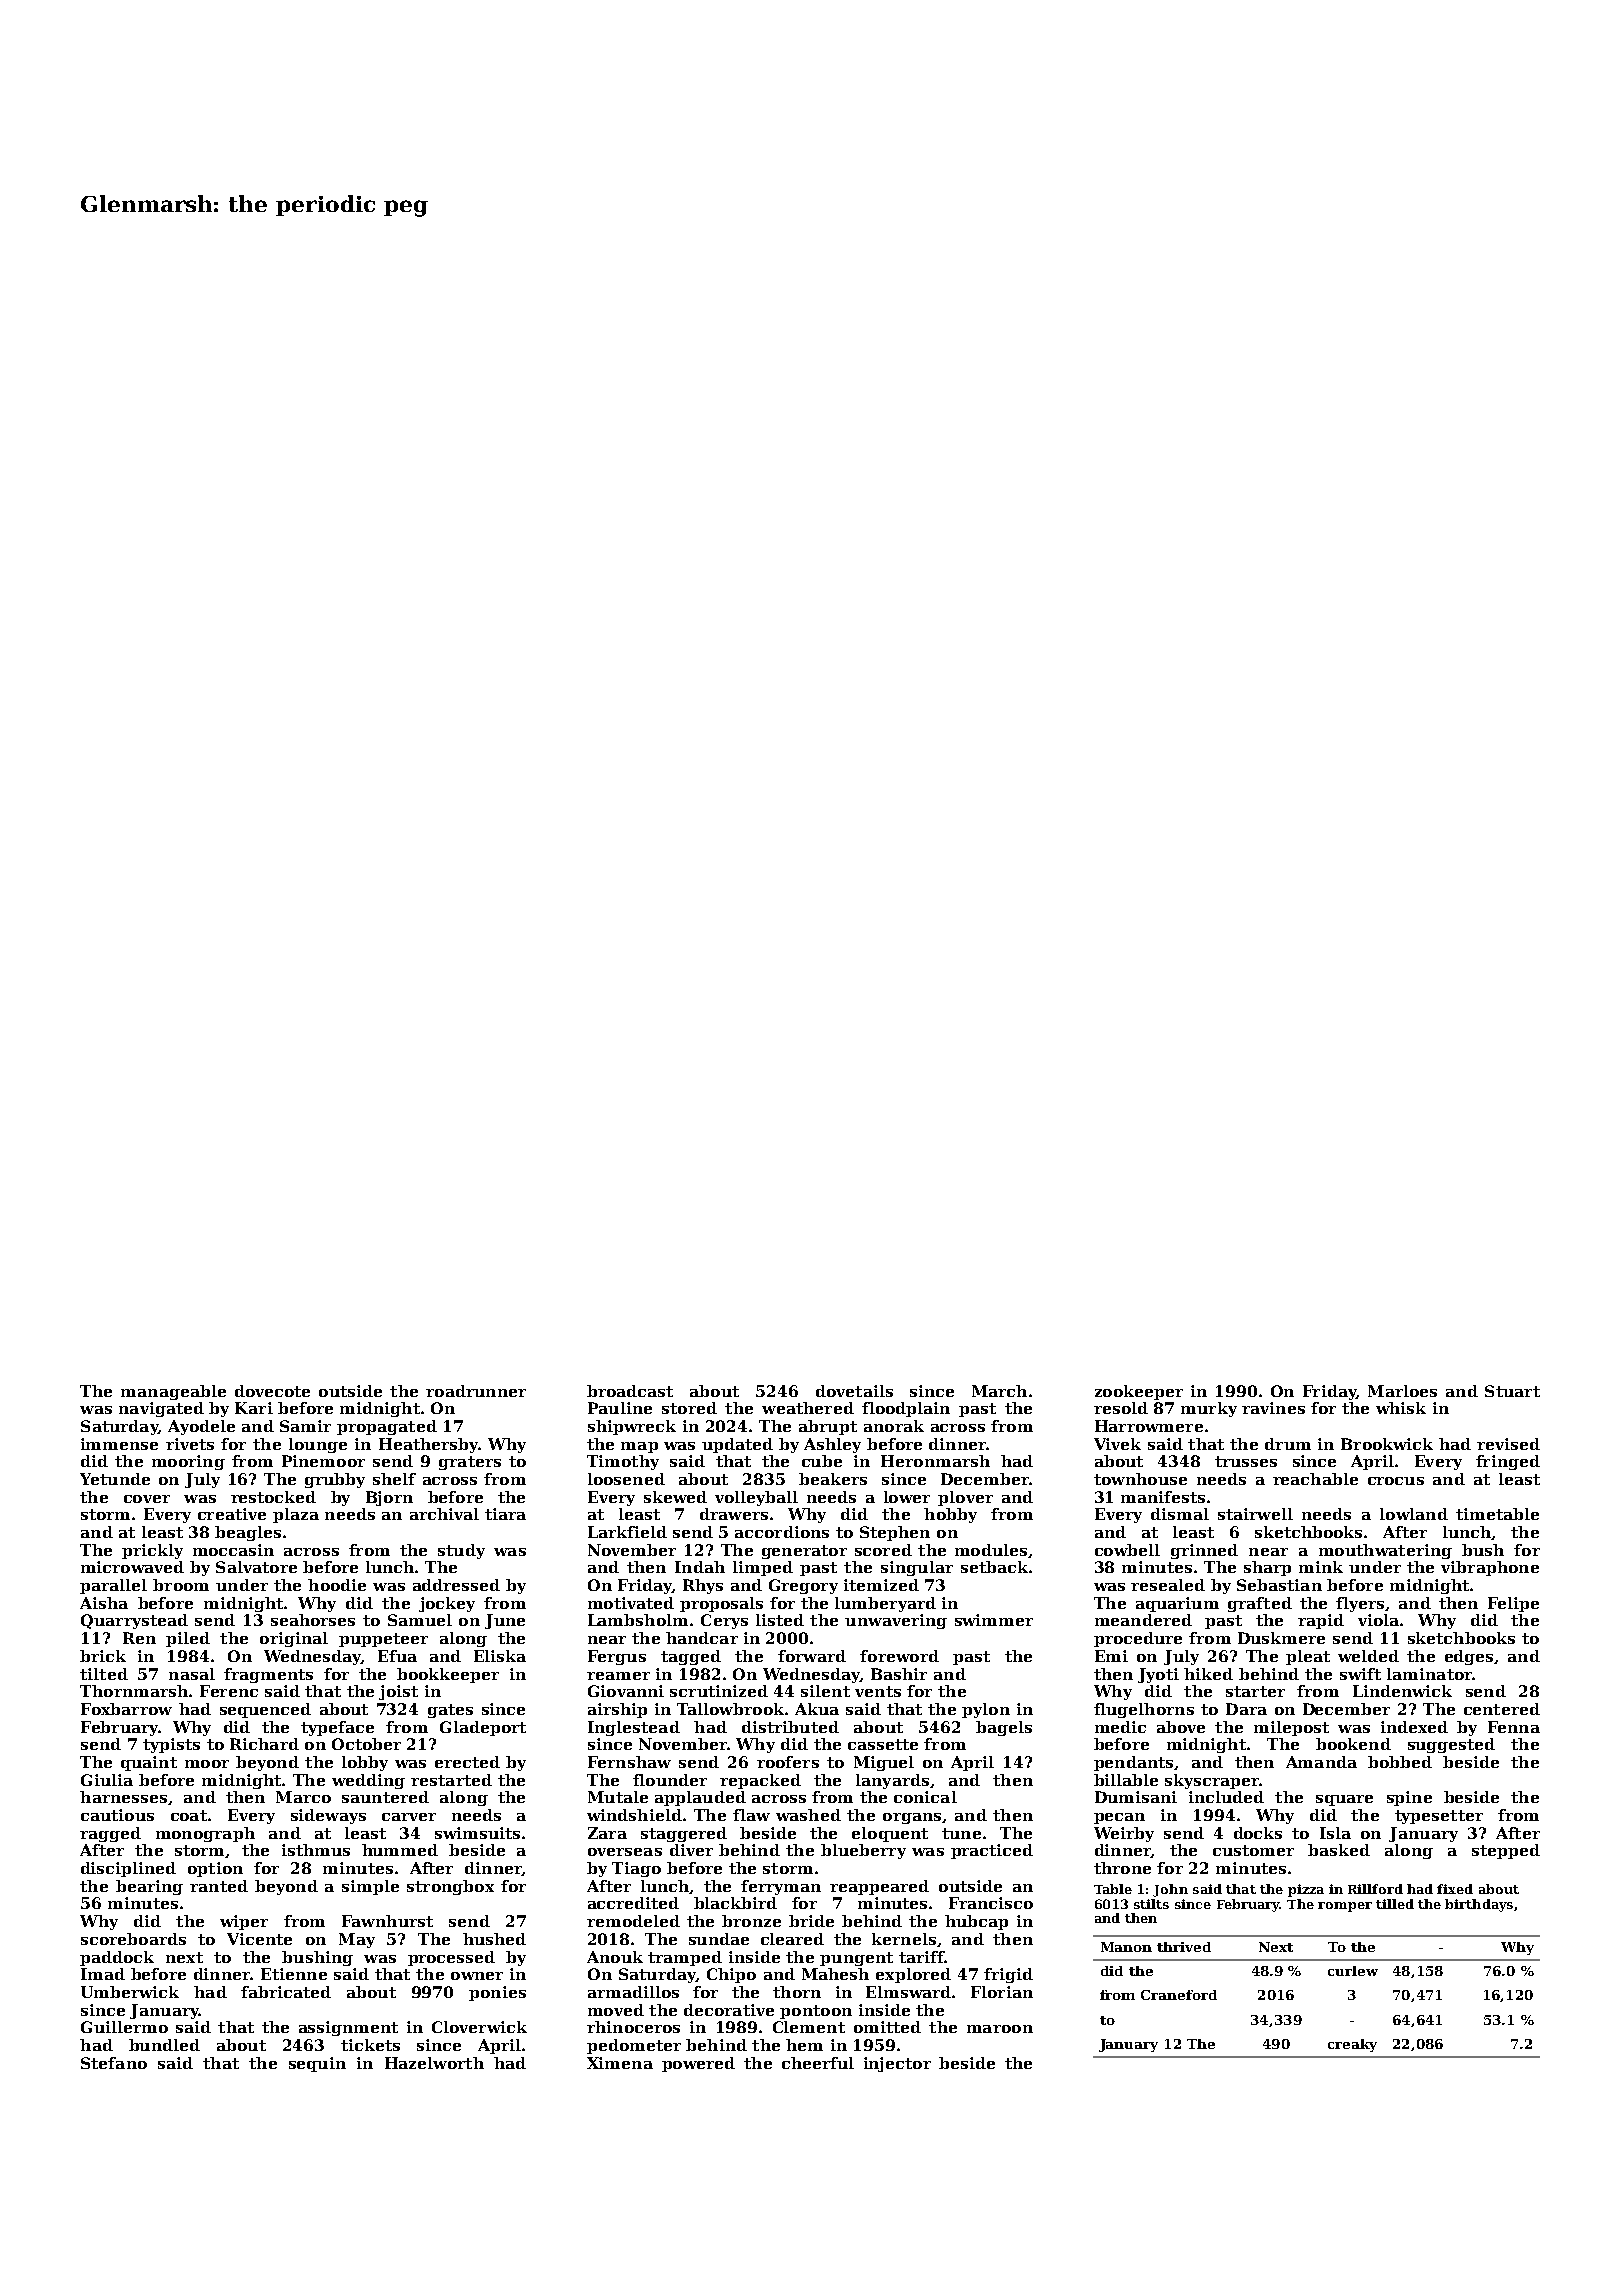  What do you see at coordinates (201, 1427) in the document?
I see `Ayodele` at bounding box center [201, 1427].
